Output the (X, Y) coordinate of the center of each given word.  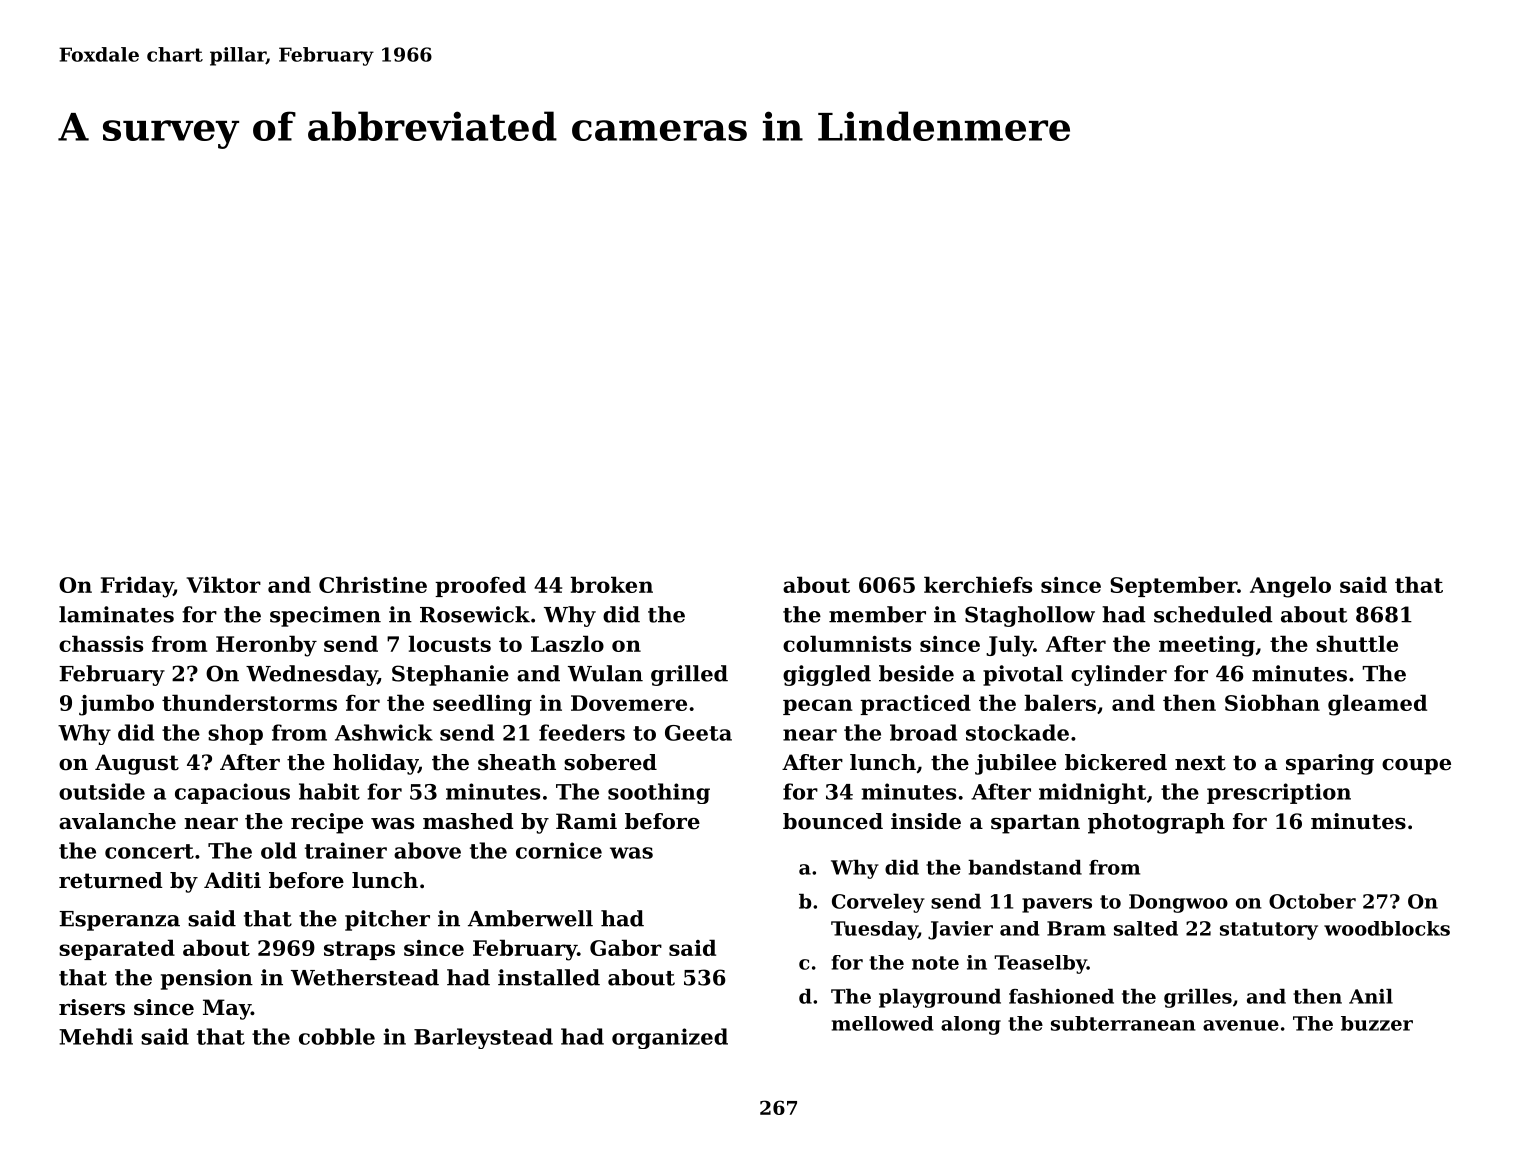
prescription (1279, 793)
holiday (375, 764)
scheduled (1213, 614)
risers (92, 1007)
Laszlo (567, 643)
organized (670, 1038)
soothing (659, 793)
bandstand (1025, 867)
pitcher (387, 920)
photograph (1156, 823)
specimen (325, 616)
